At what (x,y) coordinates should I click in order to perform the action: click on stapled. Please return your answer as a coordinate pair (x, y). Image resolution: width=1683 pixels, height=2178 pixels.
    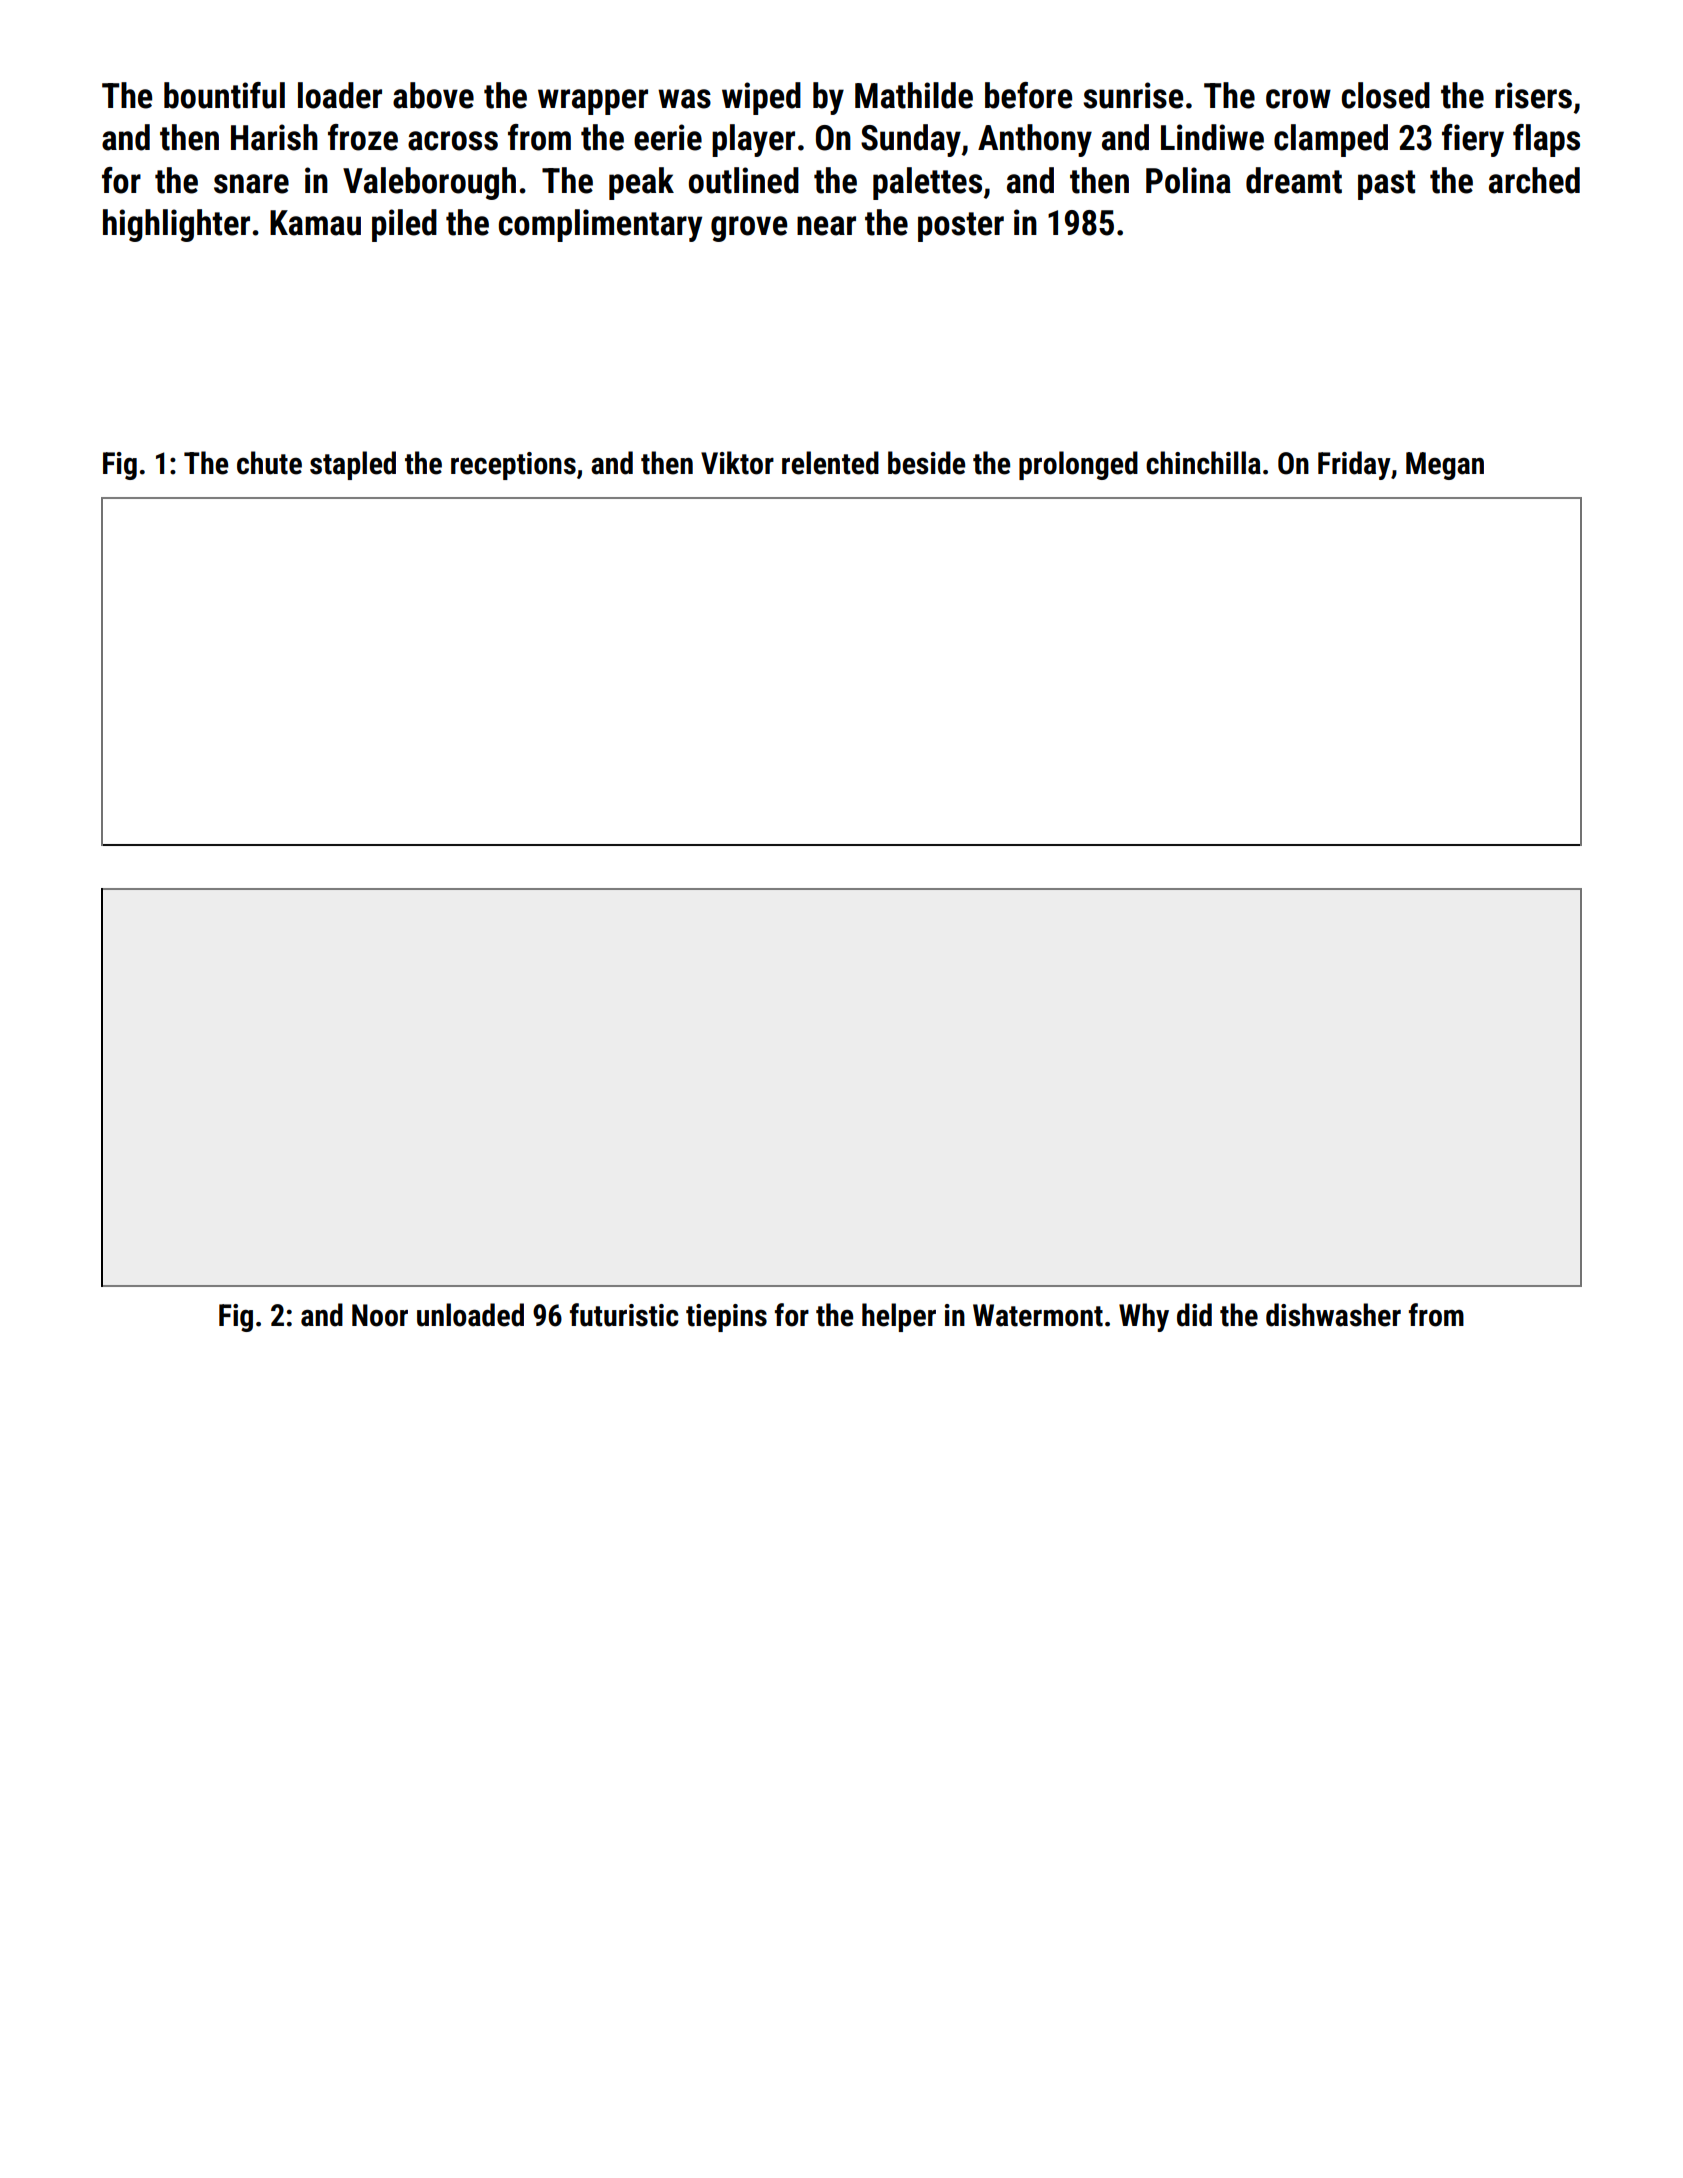
    Looking at the image, I should click on (353, 465).
